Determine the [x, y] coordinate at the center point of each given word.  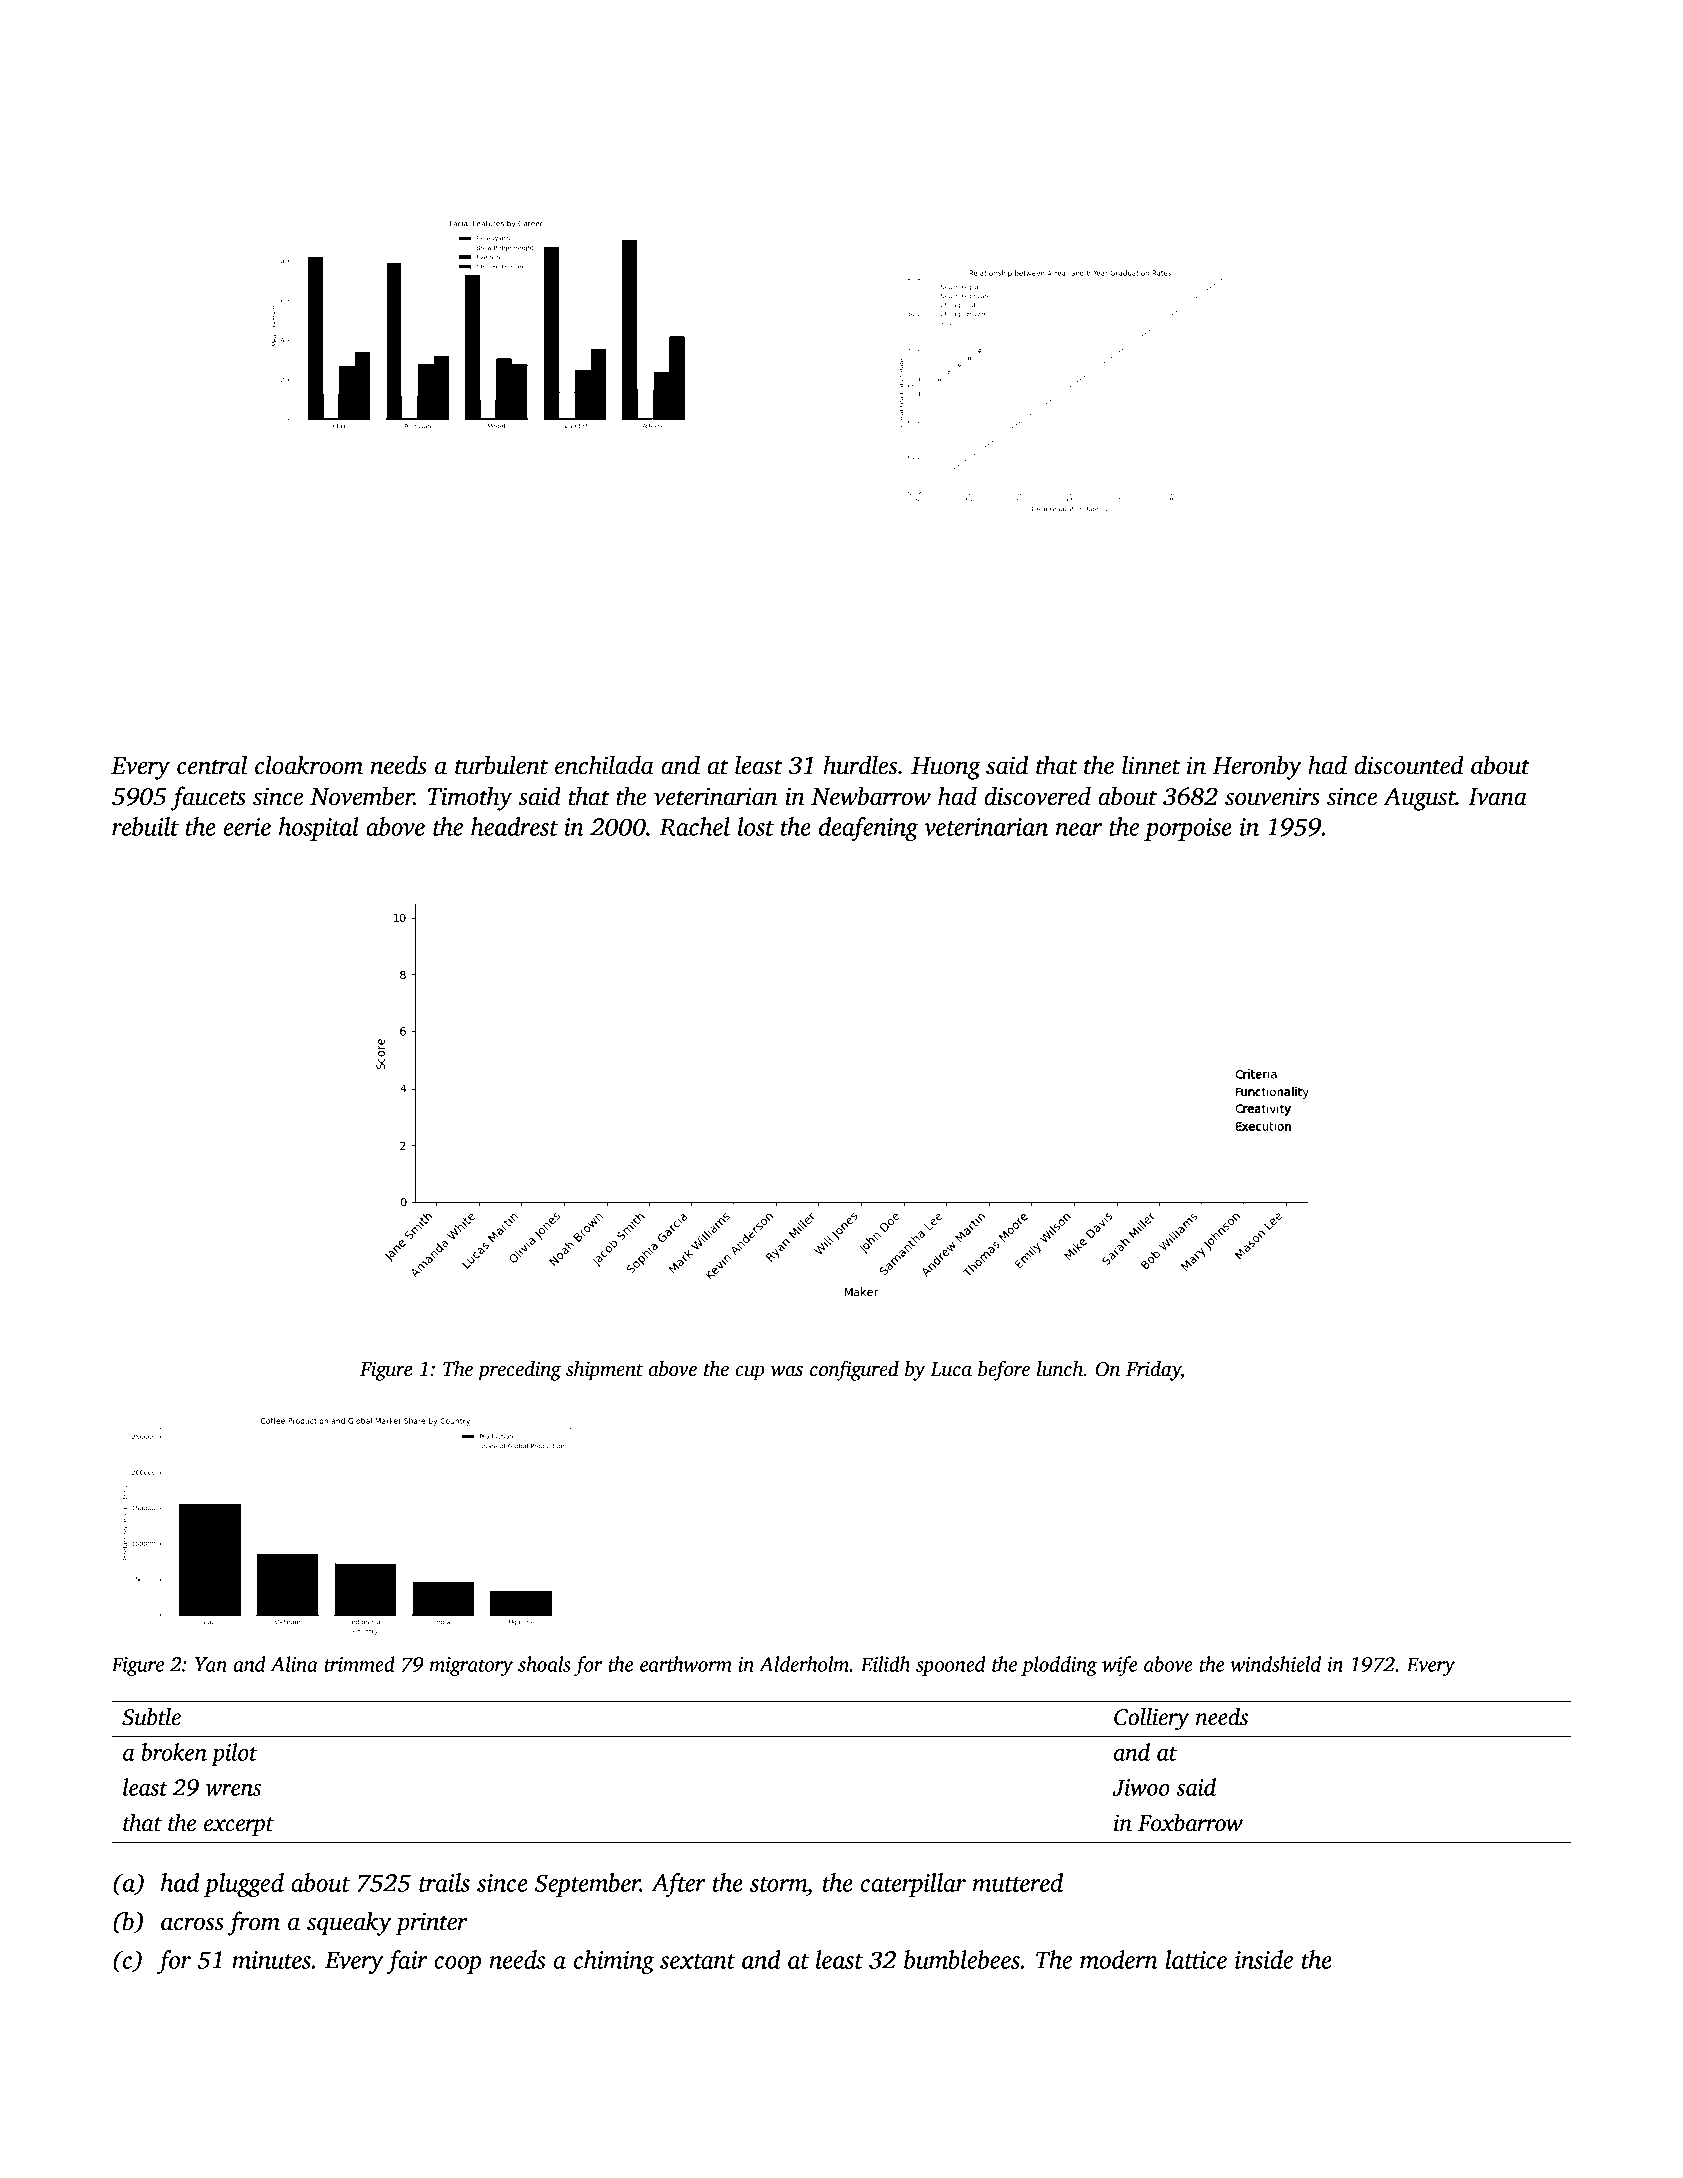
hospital [319, 829]
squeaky [349, 1923]
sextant [698, 1961]
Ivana [1497, 797]
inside [1264, 1959]
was [787, 1371]
